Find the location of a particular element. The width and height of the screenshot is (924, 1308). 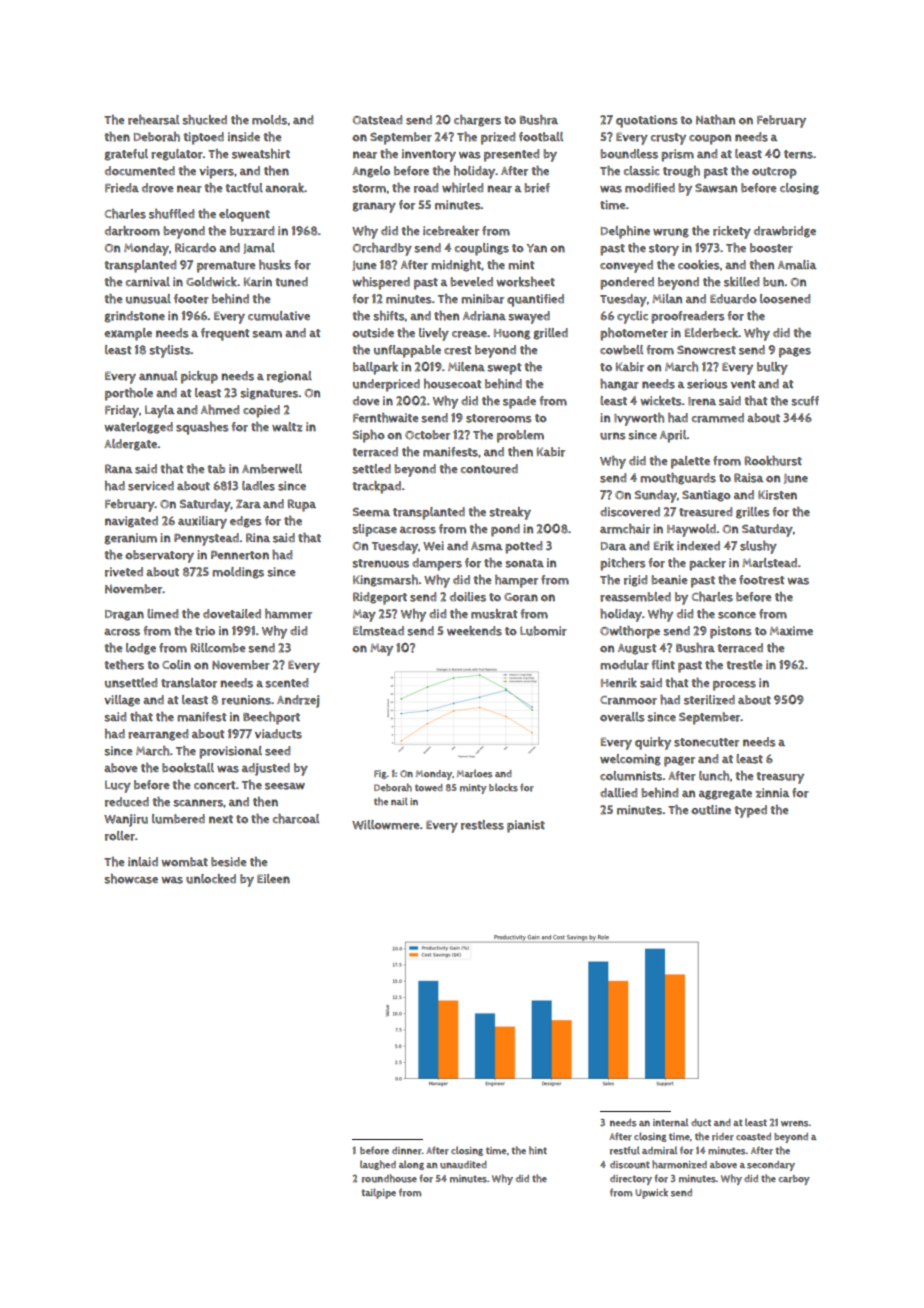

typed is located at coordinates (750, 811).
